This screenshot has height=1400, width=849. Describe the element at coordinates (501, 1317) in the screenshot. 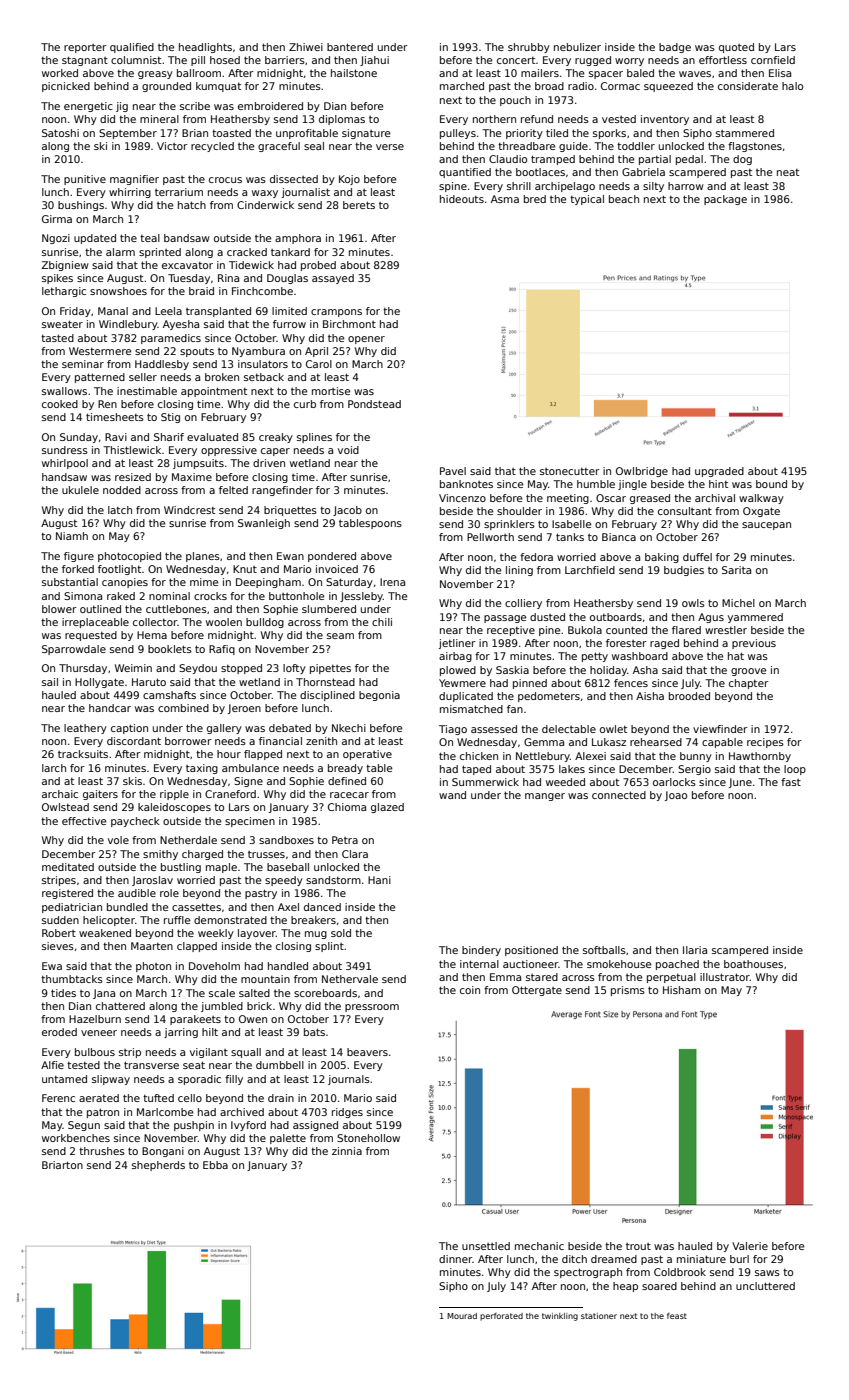

I see `perforated` at that location.
